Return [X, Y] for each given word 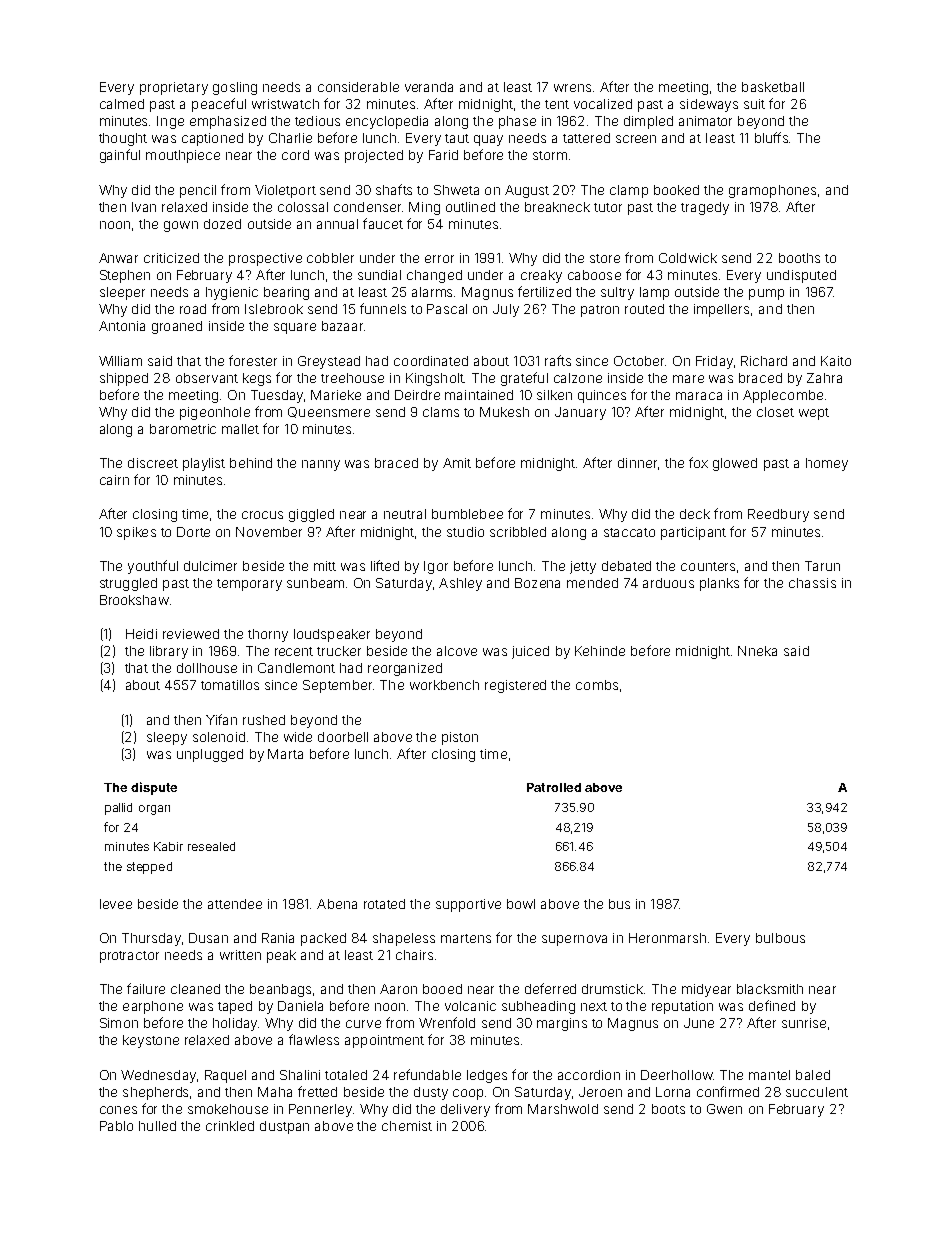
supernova [574, 940]
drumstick [612, 989]
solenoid [219, 737]
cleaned [195, 989]
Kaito [836, 361]
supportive [468, 905]
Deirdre [417, 395]
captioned [212, 139]
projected [374, 156]
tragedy [705, 208]
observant [207, 378]
